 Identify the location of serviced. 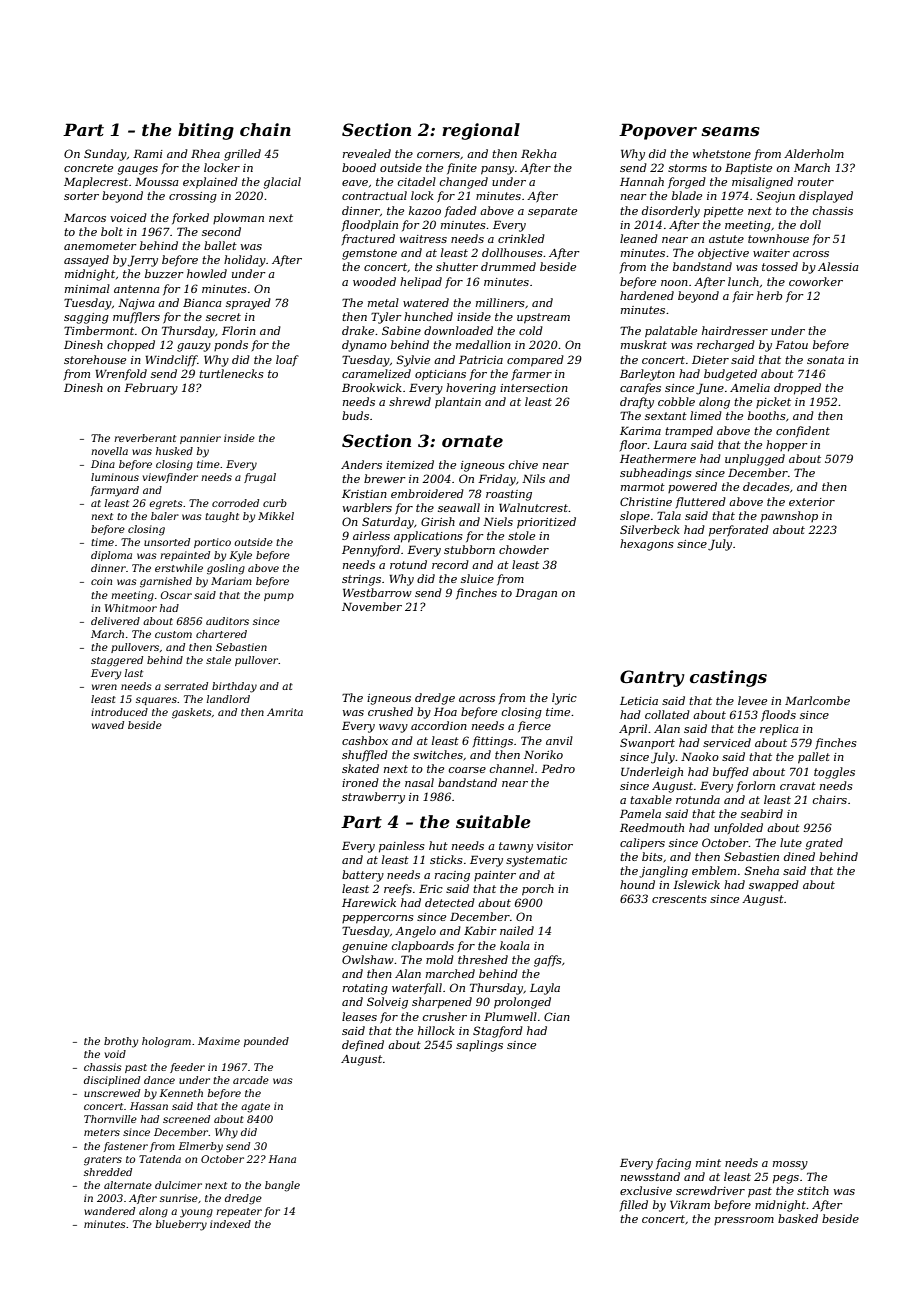
(727, 742).
